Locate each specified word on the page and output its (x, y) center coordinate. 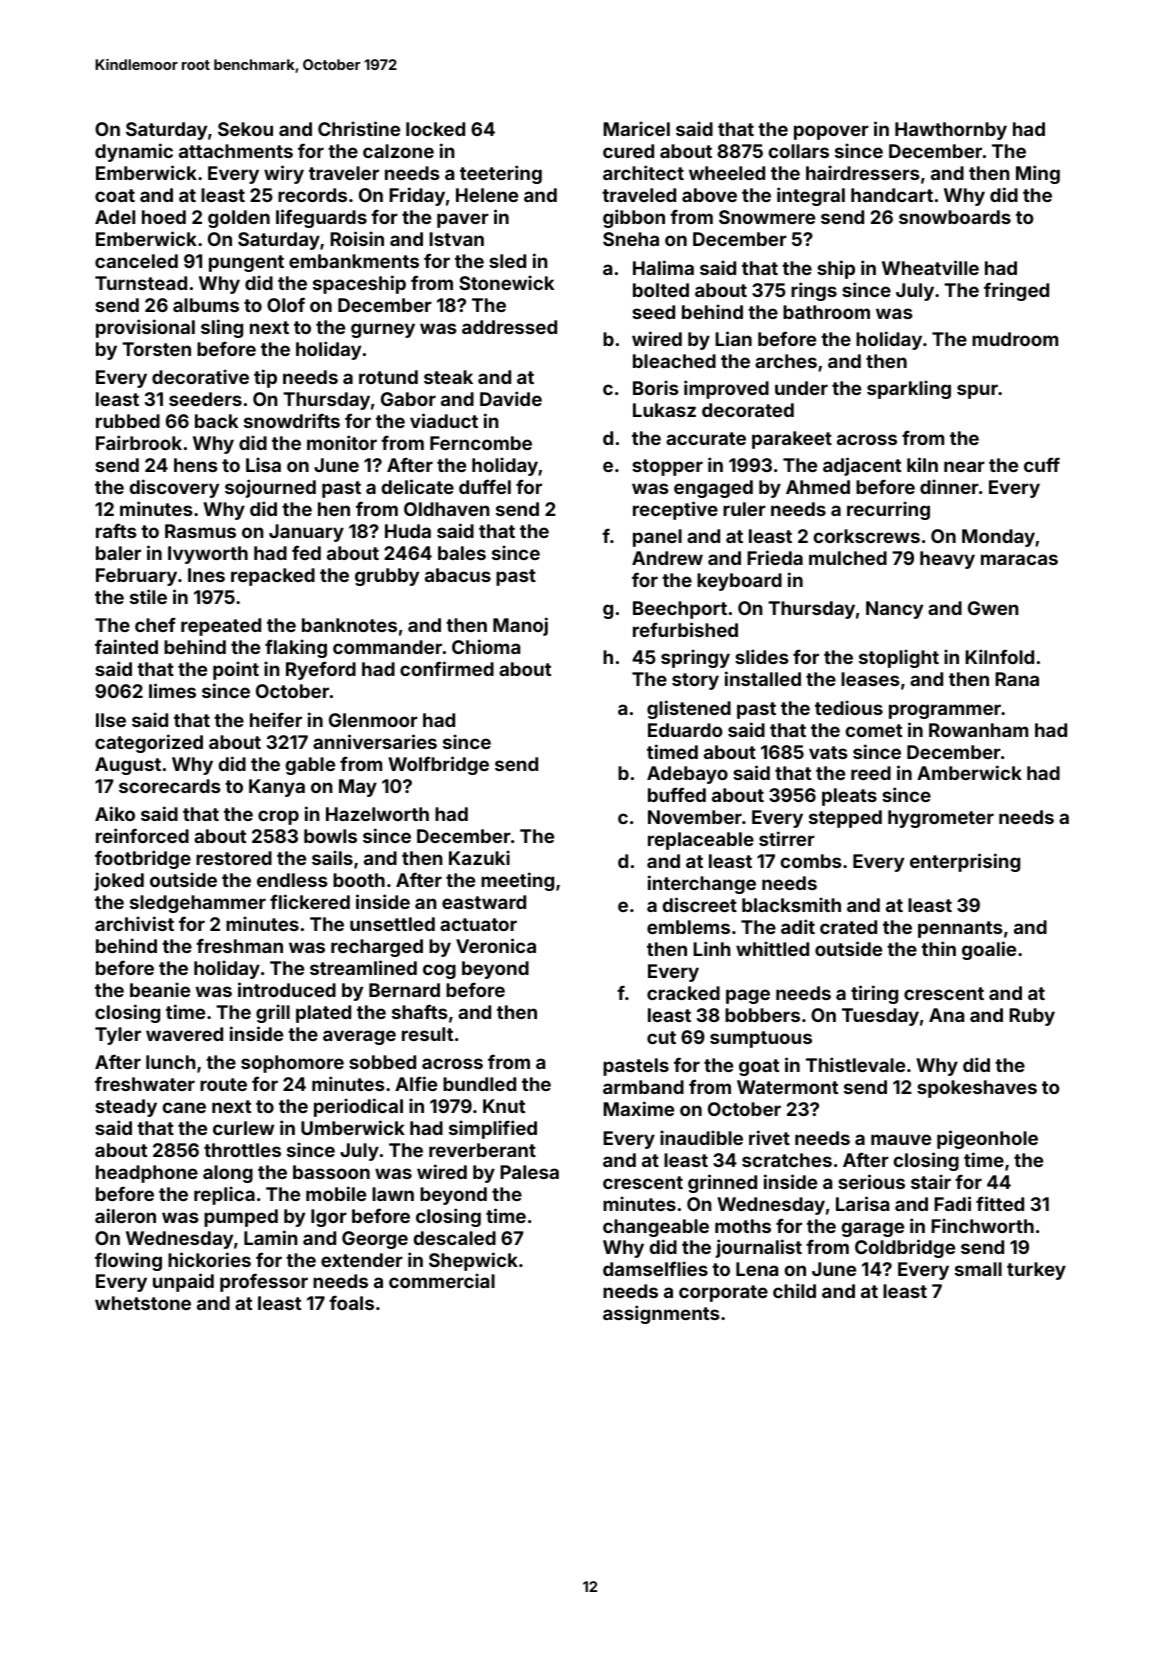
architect (643, 172)
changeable (656, 1228)
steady (126, 1108)
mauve (901, 1139)
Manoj (520, 626)
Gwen (993, 608)
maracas (1019, 559)
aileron (125, 1215)
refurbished (685, 629)
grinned (722, 1183)
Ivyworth (208, 555)
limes (172, 690)
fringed (1016, 291)
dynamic (134, 152)
